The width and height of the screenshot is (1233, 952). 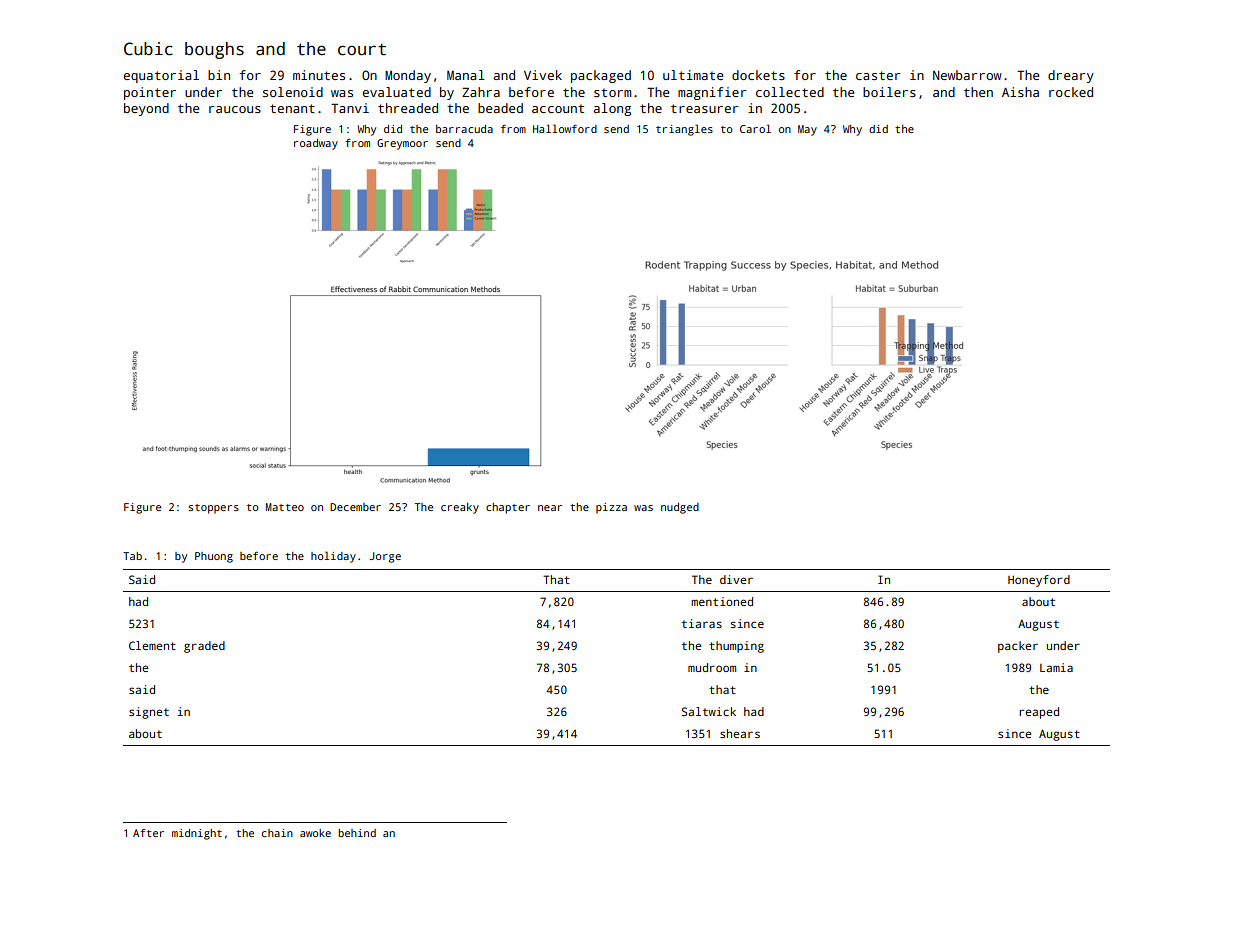 I want to click on holiday, so click(x=333, y=557).
